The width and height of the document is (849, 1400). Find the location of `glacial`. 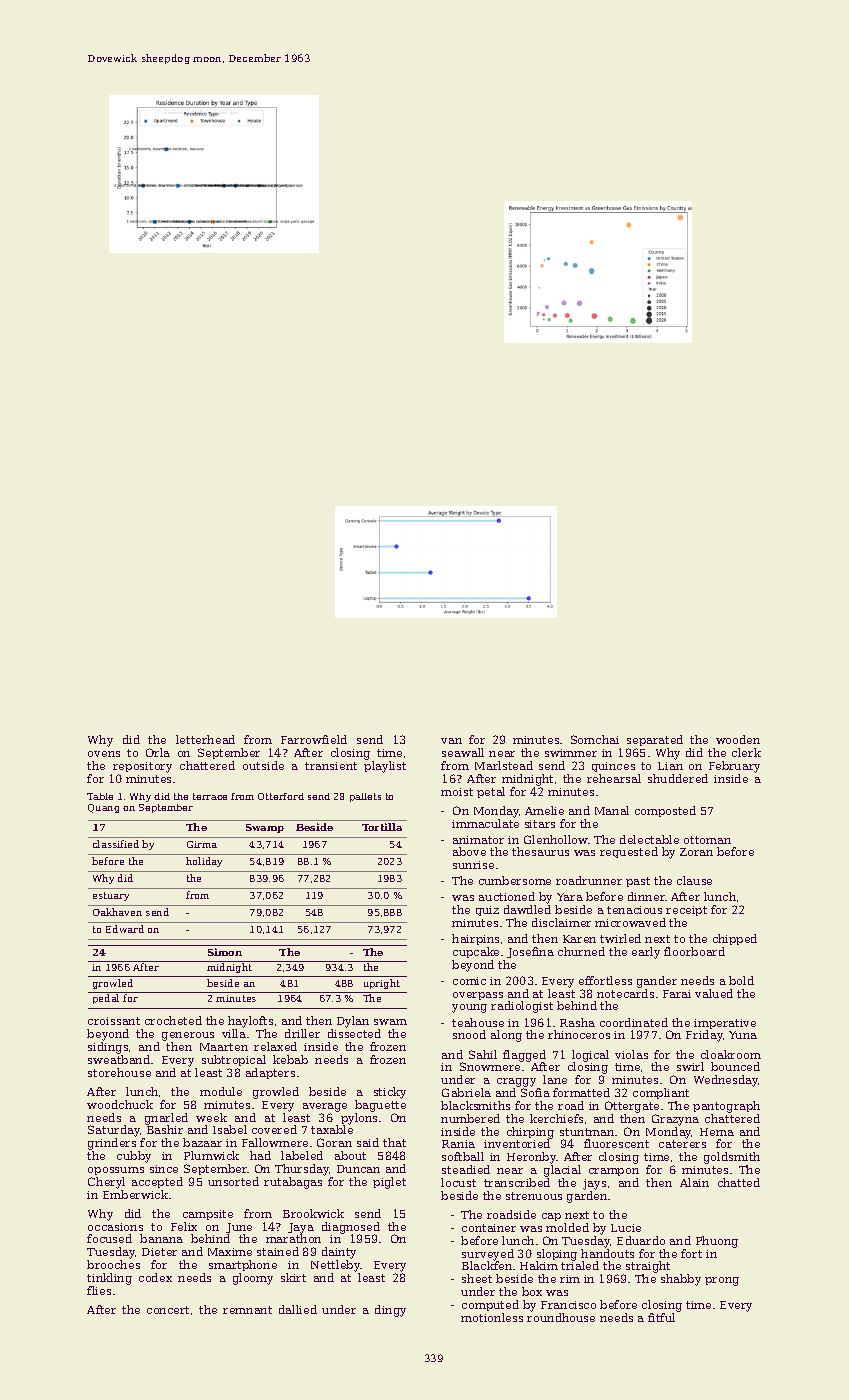

glacial is located at coordinates (562, 1171).
